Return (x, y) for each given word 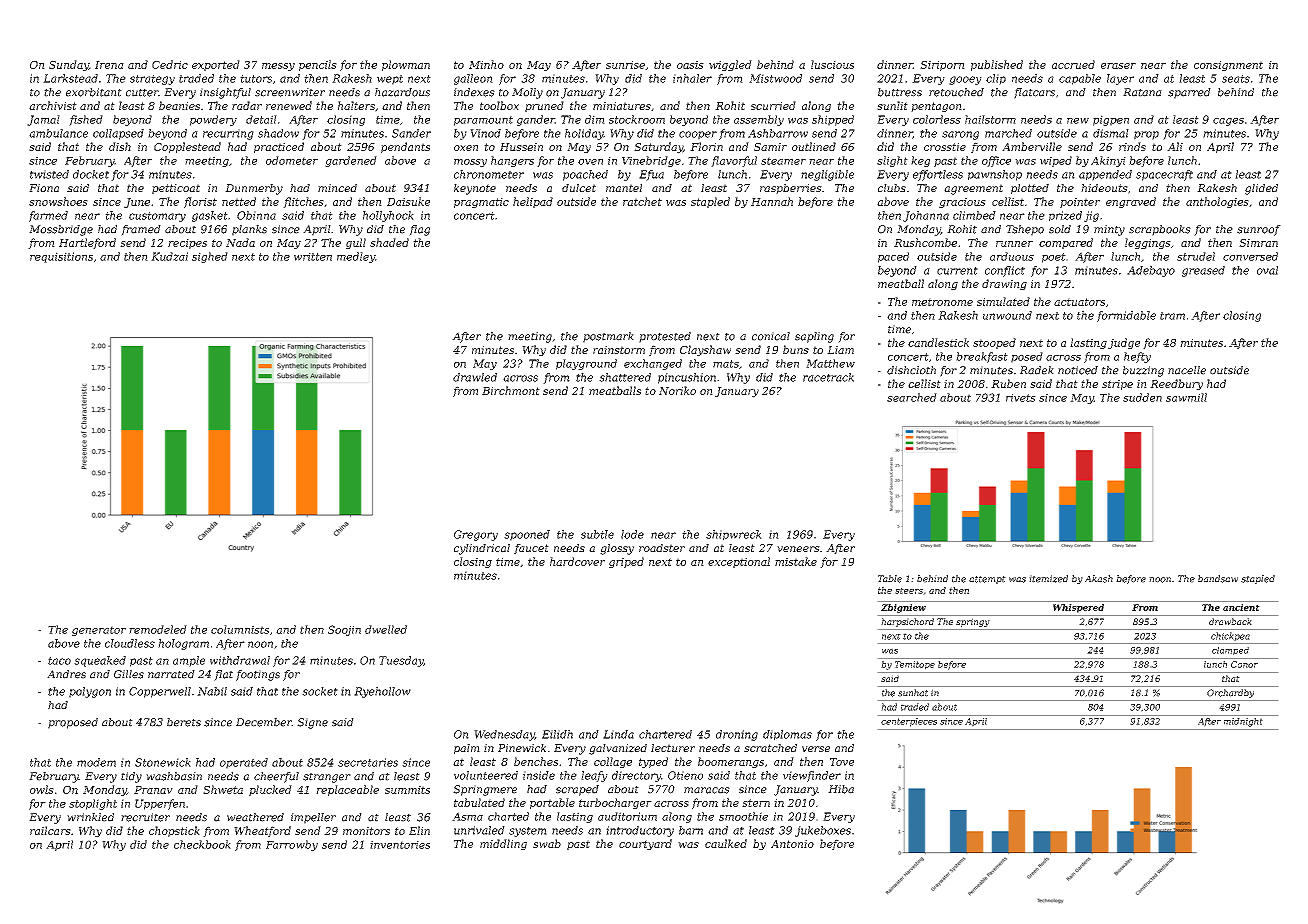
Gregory (476, 535)
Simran (1258, 243)
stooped (994, 343)
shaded (389, 242)
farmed (48, 216)
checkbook (202, 844)
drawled (475, 377)
